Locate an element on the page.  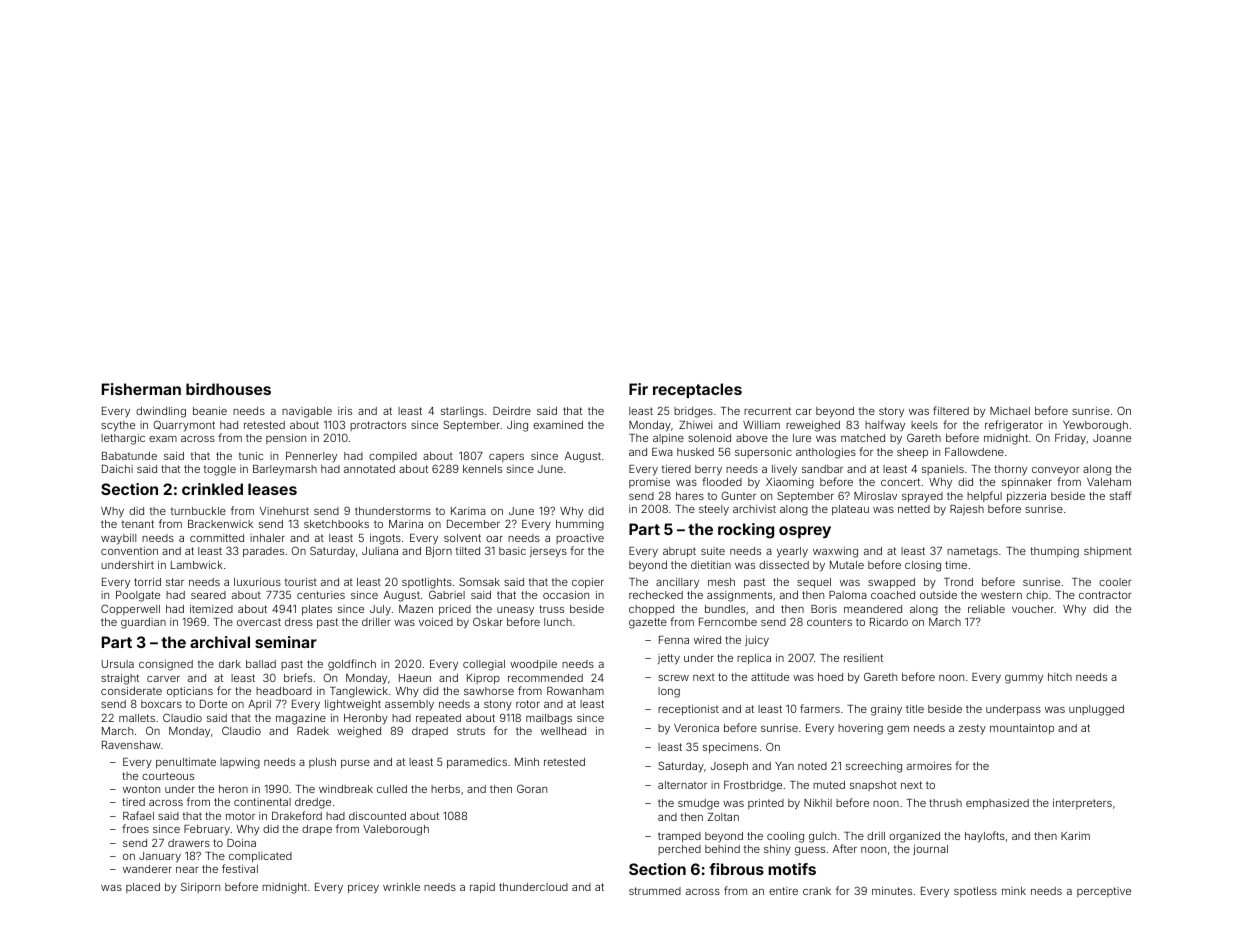
Fir is located at coordinates (638, 389).
